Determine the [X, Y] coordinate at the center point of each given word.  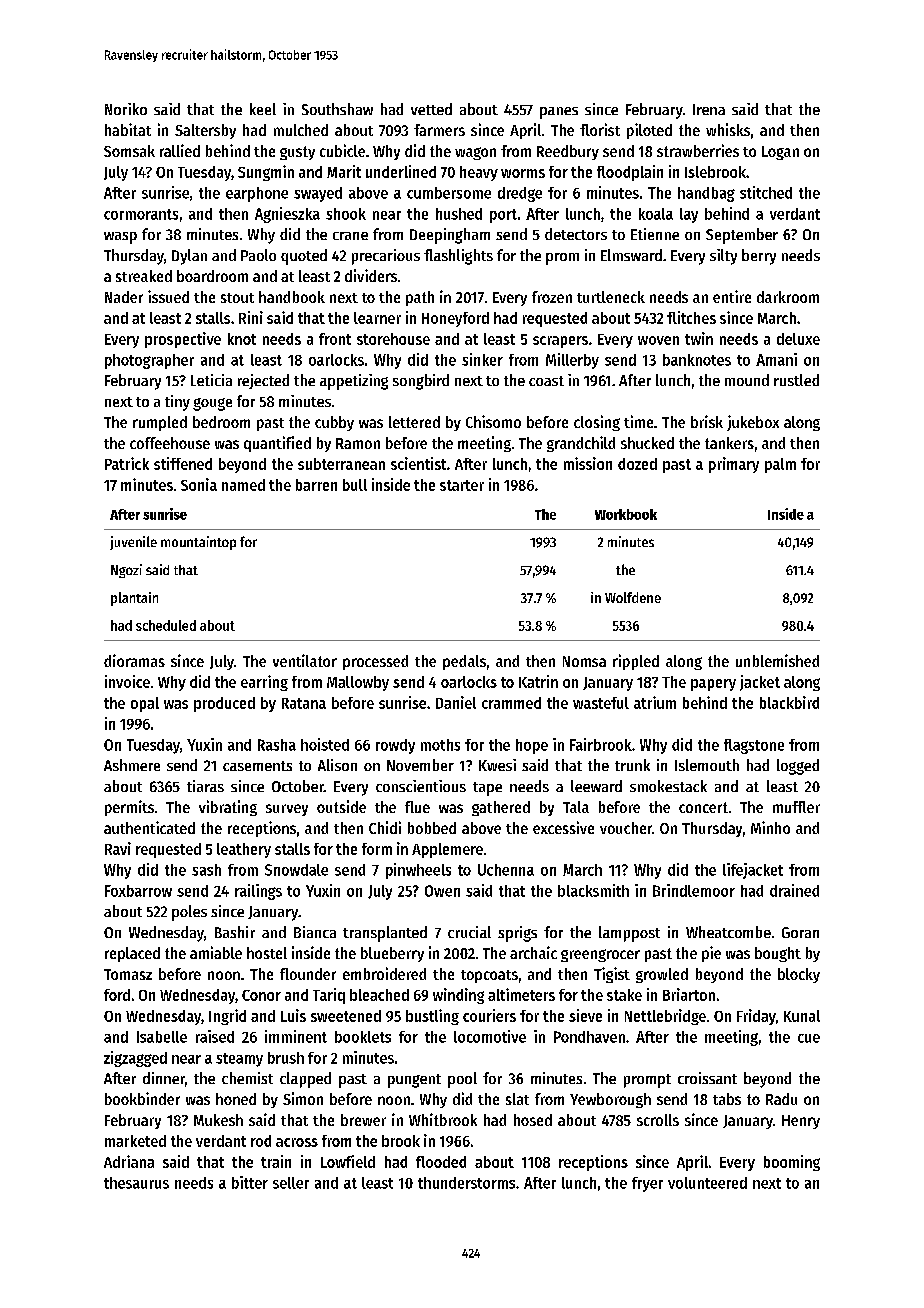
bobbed [432, 828]
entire [732, 296]
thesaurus [136, 1183]
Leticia [211, 380]
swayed [318, 194]
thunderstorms [466, 1183]
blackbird [789, 702]
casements [257, 766]
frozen [552, 297]
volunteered [707, 1183]
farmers [439, 130]
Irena [709, 109]
